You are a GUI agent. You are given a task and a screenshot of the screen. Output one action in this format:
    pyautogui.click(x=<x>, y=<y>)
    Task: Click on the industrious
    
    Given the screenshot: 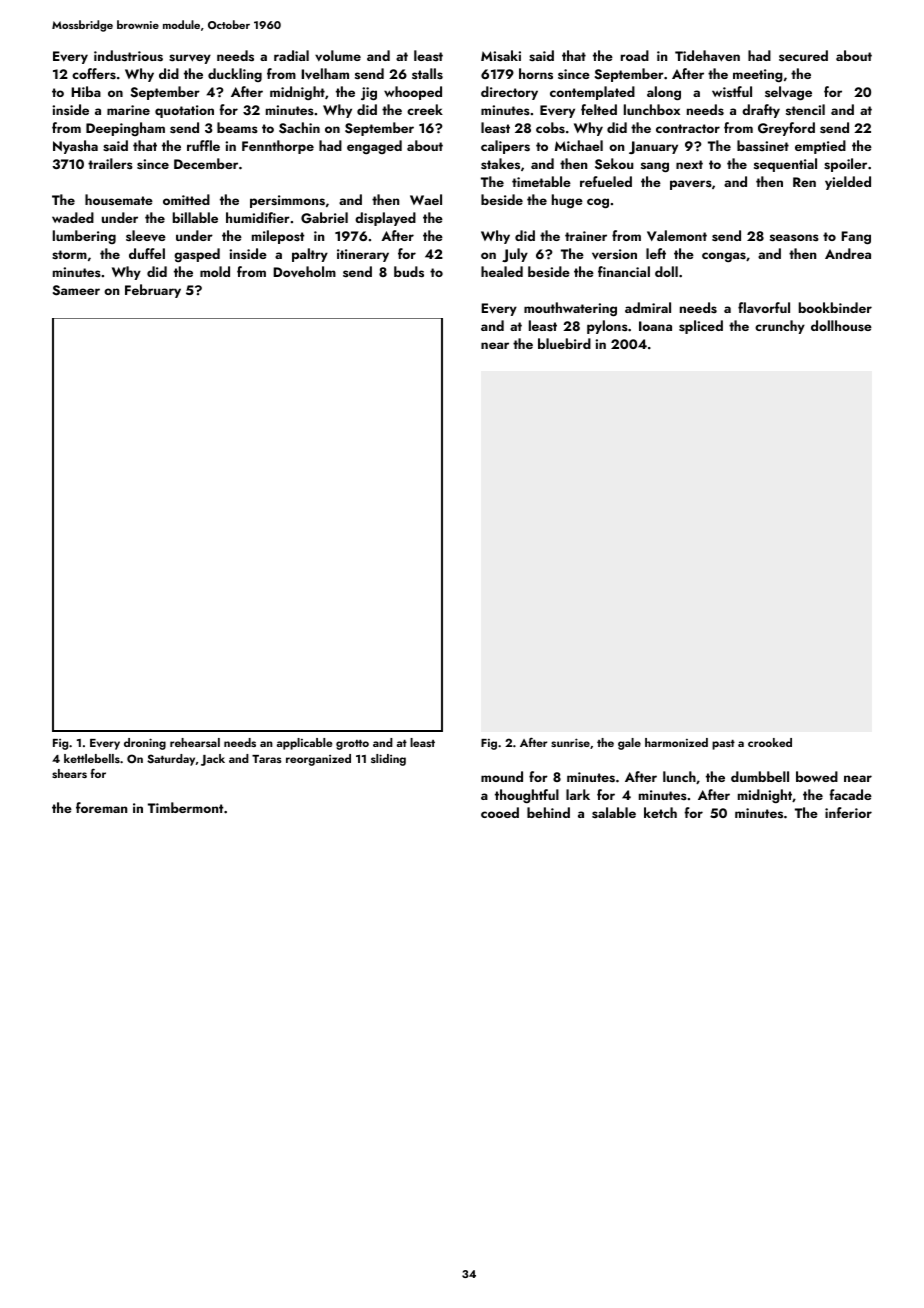 What is the action you would take?
    pyautogui.click(x=128, y=56)
